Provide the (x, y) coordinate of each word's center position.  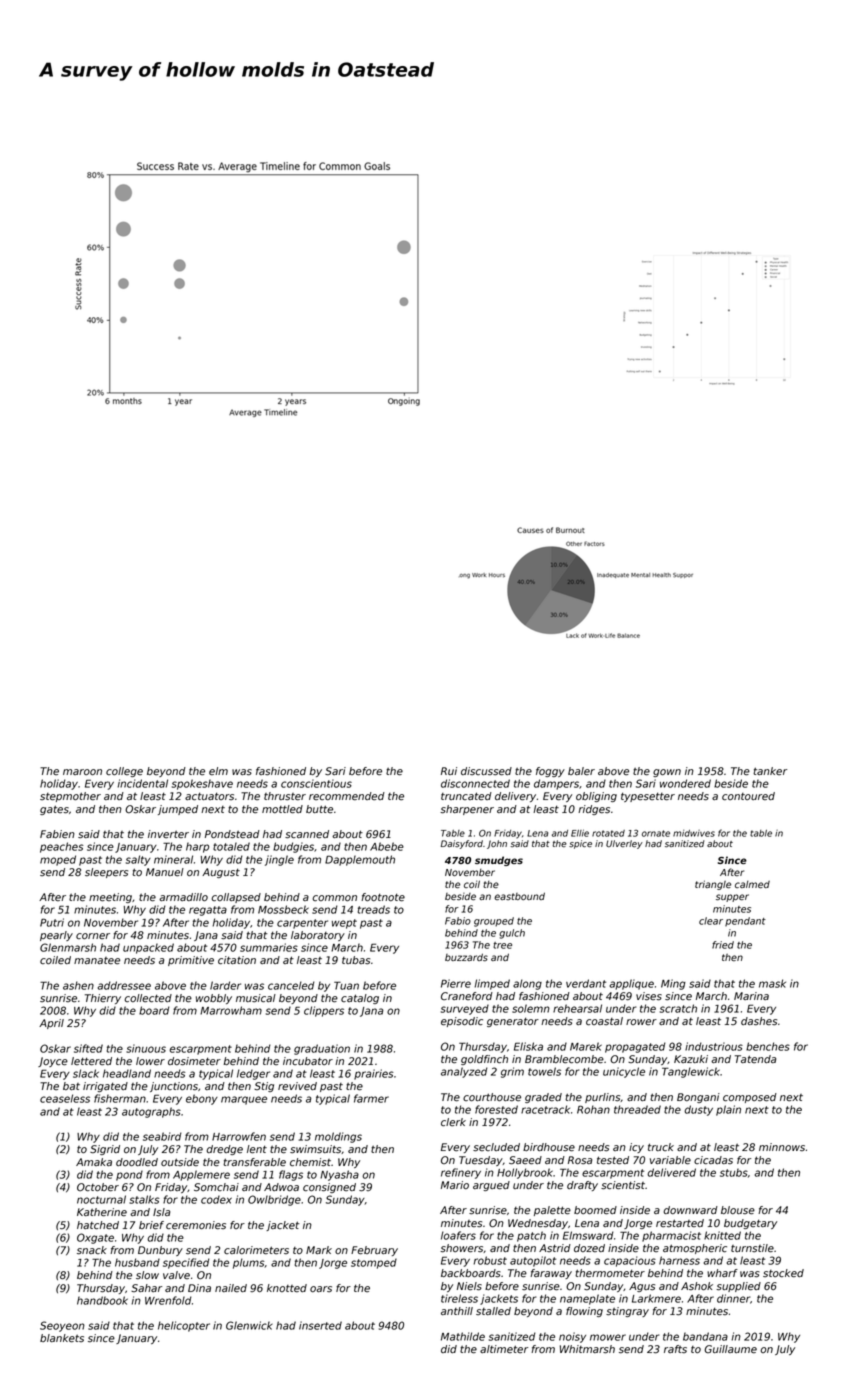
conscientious (316, 783)
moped (58, 860)
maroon (82, 772)
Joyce (53, 1062)
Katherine (102, 1212)
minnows (782, 1147)
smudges (499, 861)
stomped (374, 1263)
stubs (734, 1172)
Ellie (580, 833)
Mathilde (463, 1336)
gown (667, 773)
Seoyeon (62, 1326)
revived (297, 1086)
